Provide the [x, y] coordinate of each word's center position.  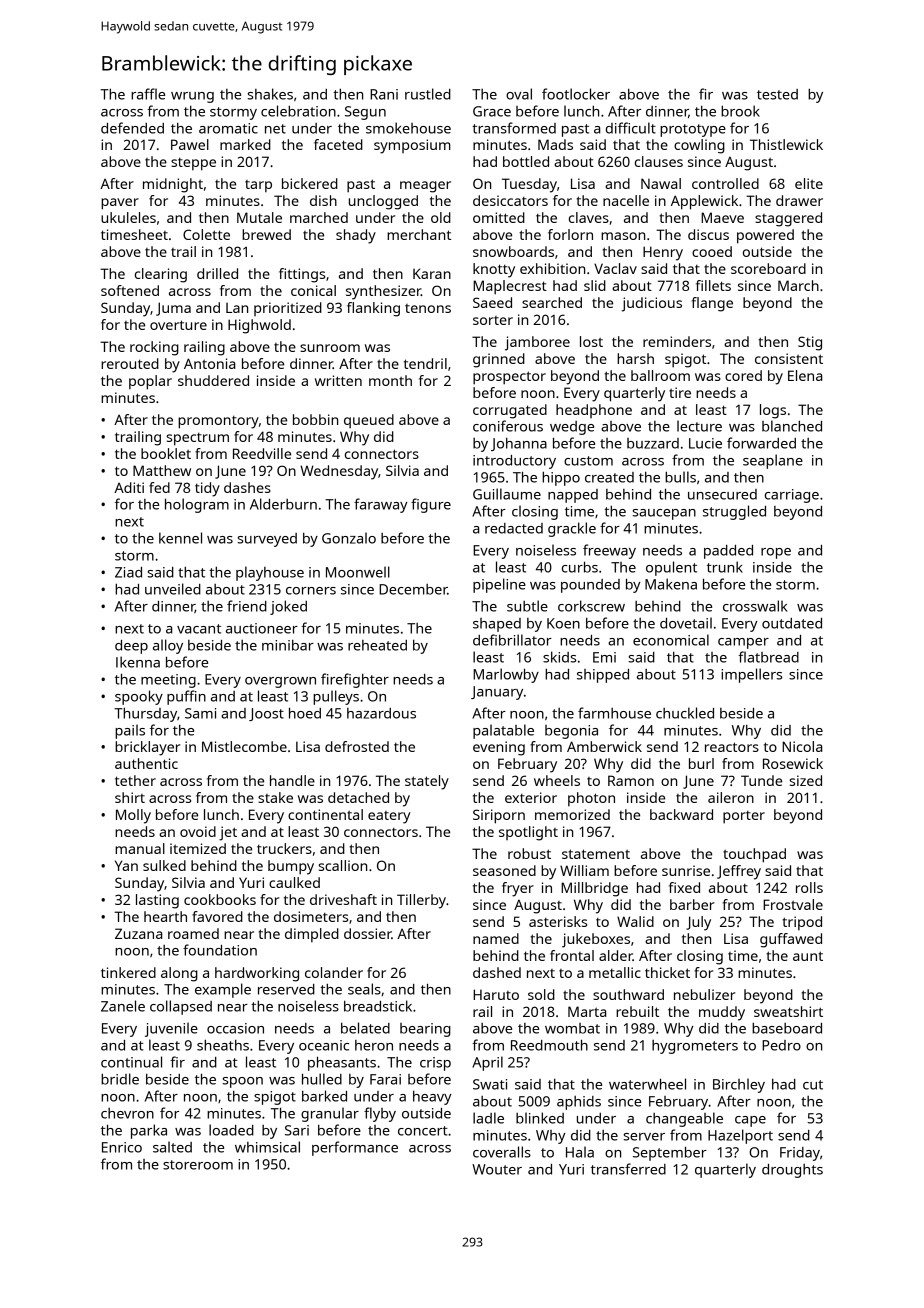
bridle [120, 1079]
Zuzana [138, 933]
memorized [572, 814]
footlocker [576, 94]
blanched [792, 426]
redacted [514, 528]
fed [159, 487]
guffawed [791, 940]
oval [519, 94]
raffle [148, 94]
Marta [587, 1011]
